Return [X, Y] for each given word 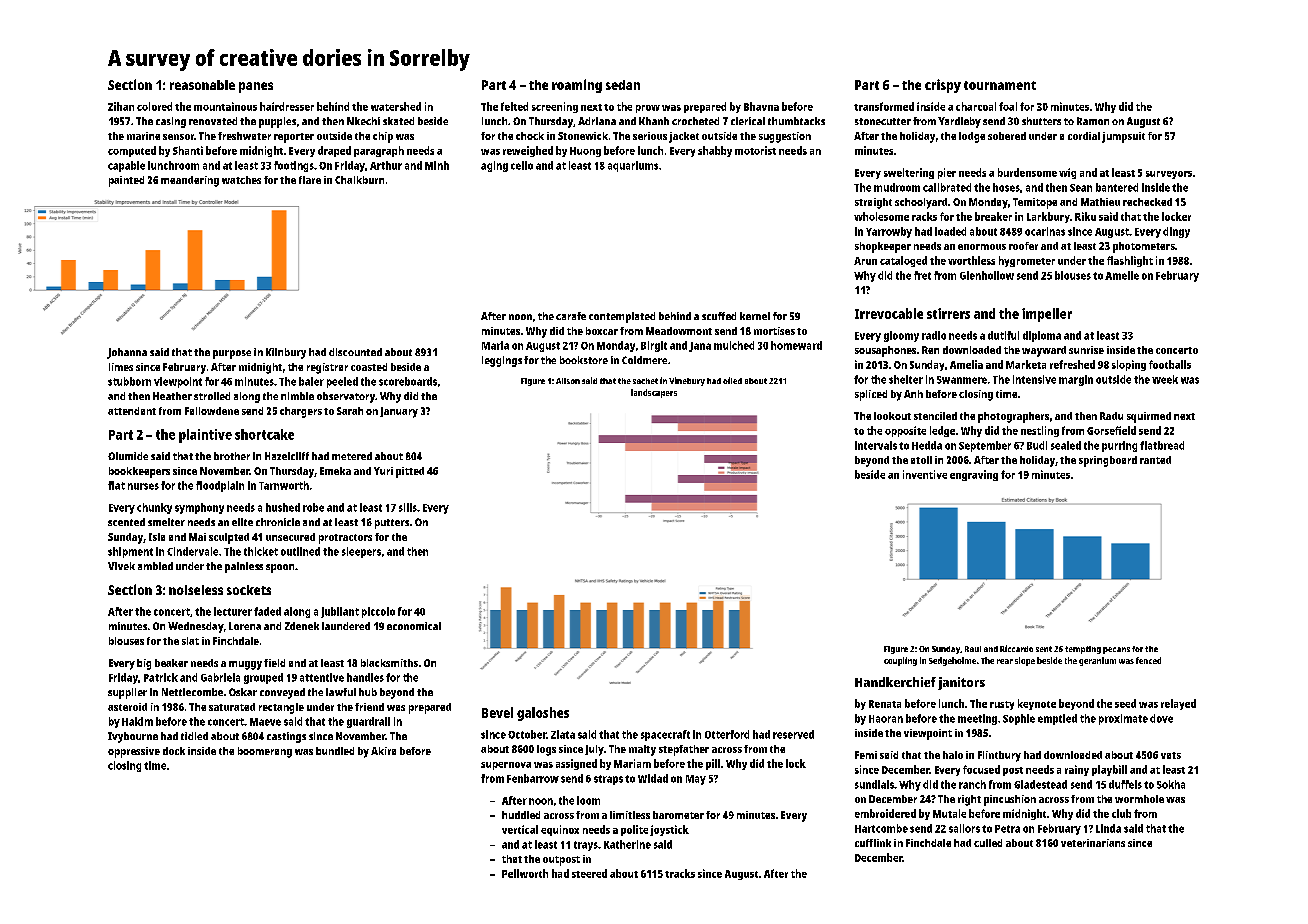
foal [1008, 106]
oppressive [134, 752]
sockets [249, 590]
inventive [925, 474]
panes [256, 87]
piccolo [378, 612]
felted [514, 106]
